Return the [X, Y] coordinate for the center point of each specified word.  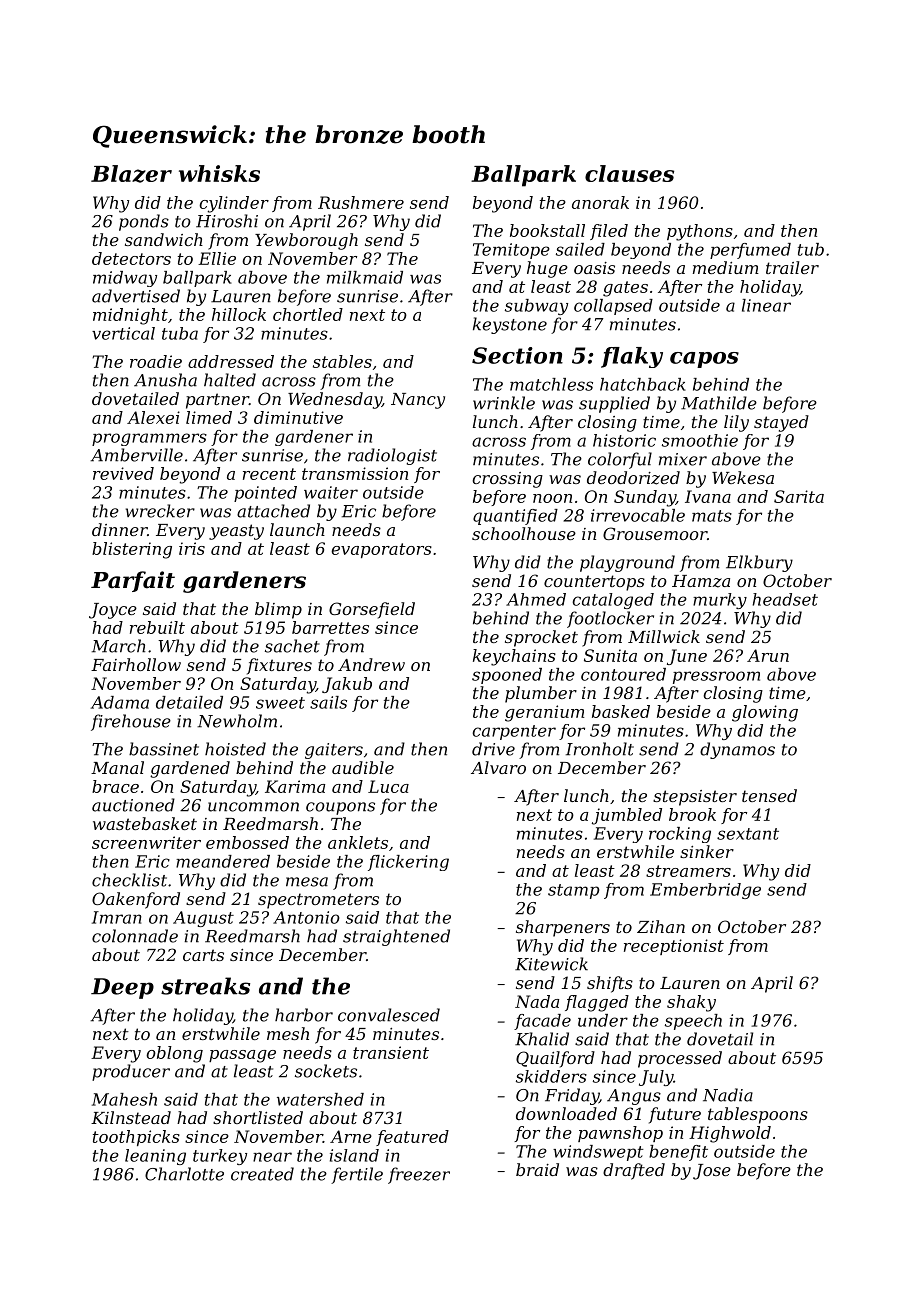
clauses [629, 173]
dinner [119, 529]
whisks [219, 173]
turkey [220, 1157]
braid [537, 1169]
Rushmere [361, 202]
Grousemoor [655, 533]
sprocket [541, 638]
